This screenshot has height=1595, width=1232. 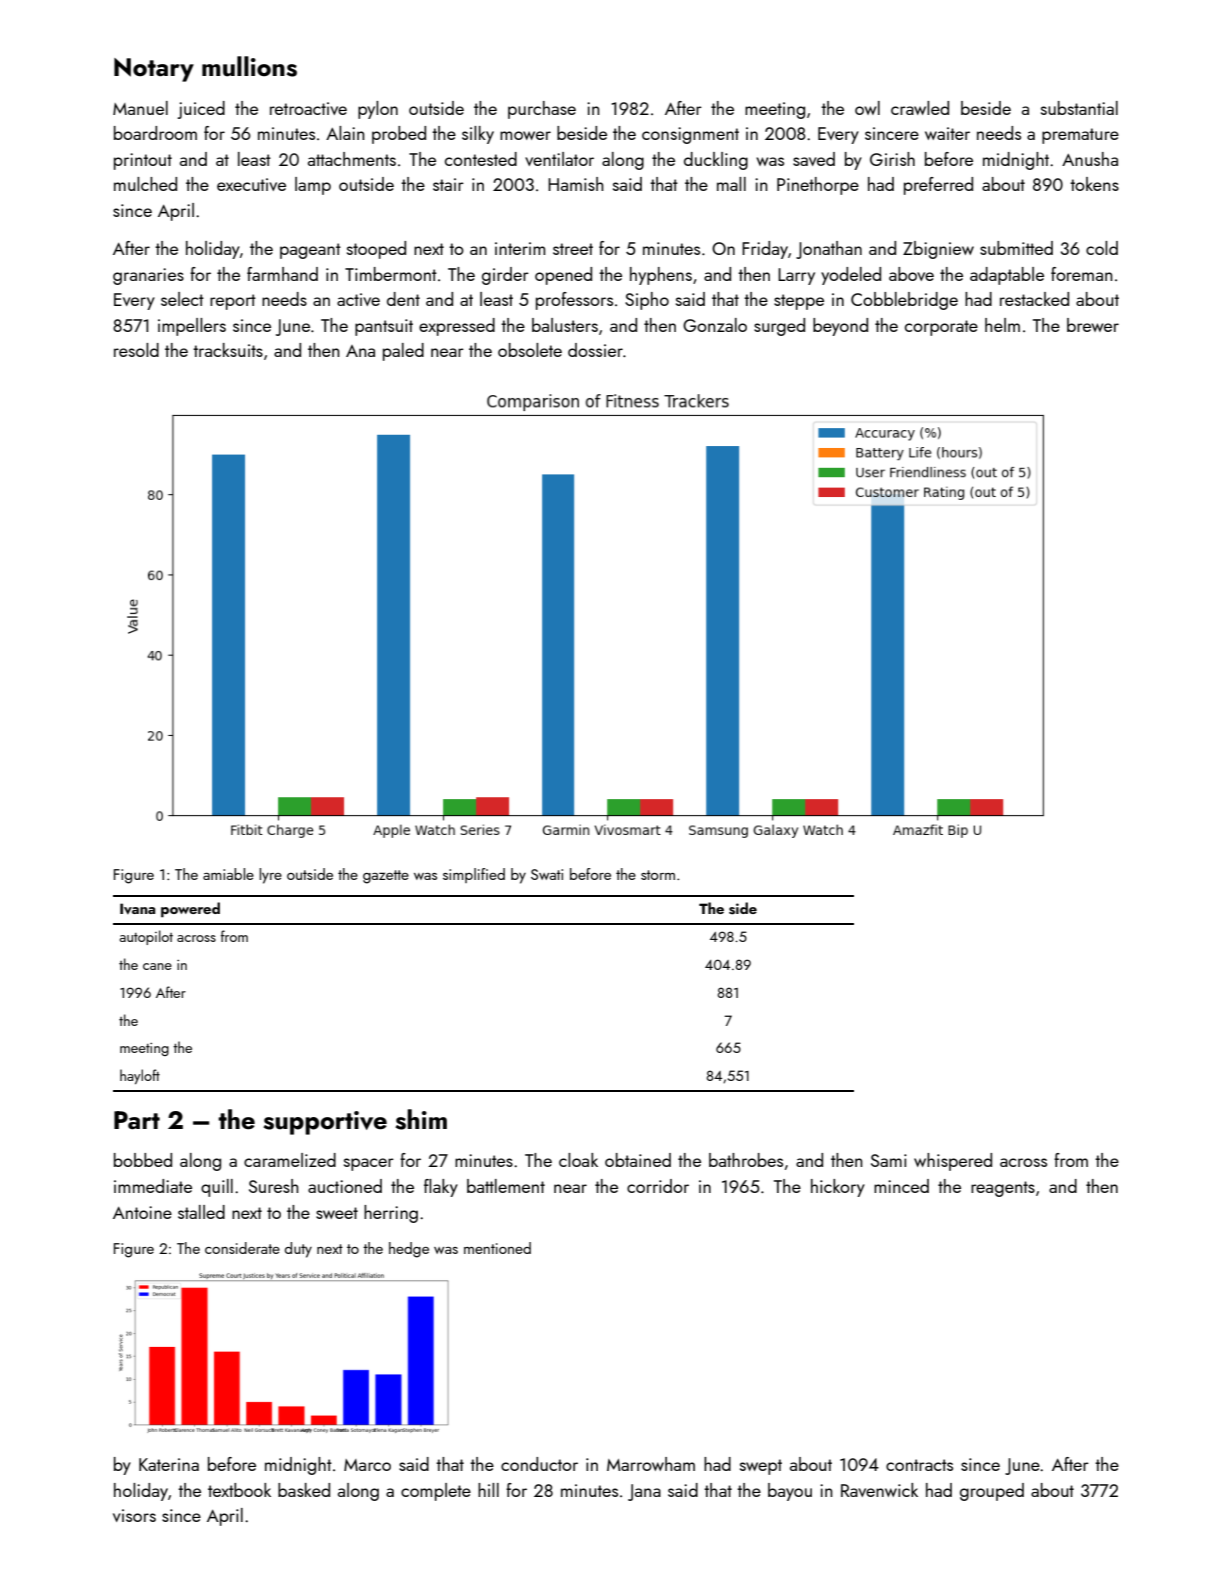 I want to click on purchase, so click(x=542, y=110).
